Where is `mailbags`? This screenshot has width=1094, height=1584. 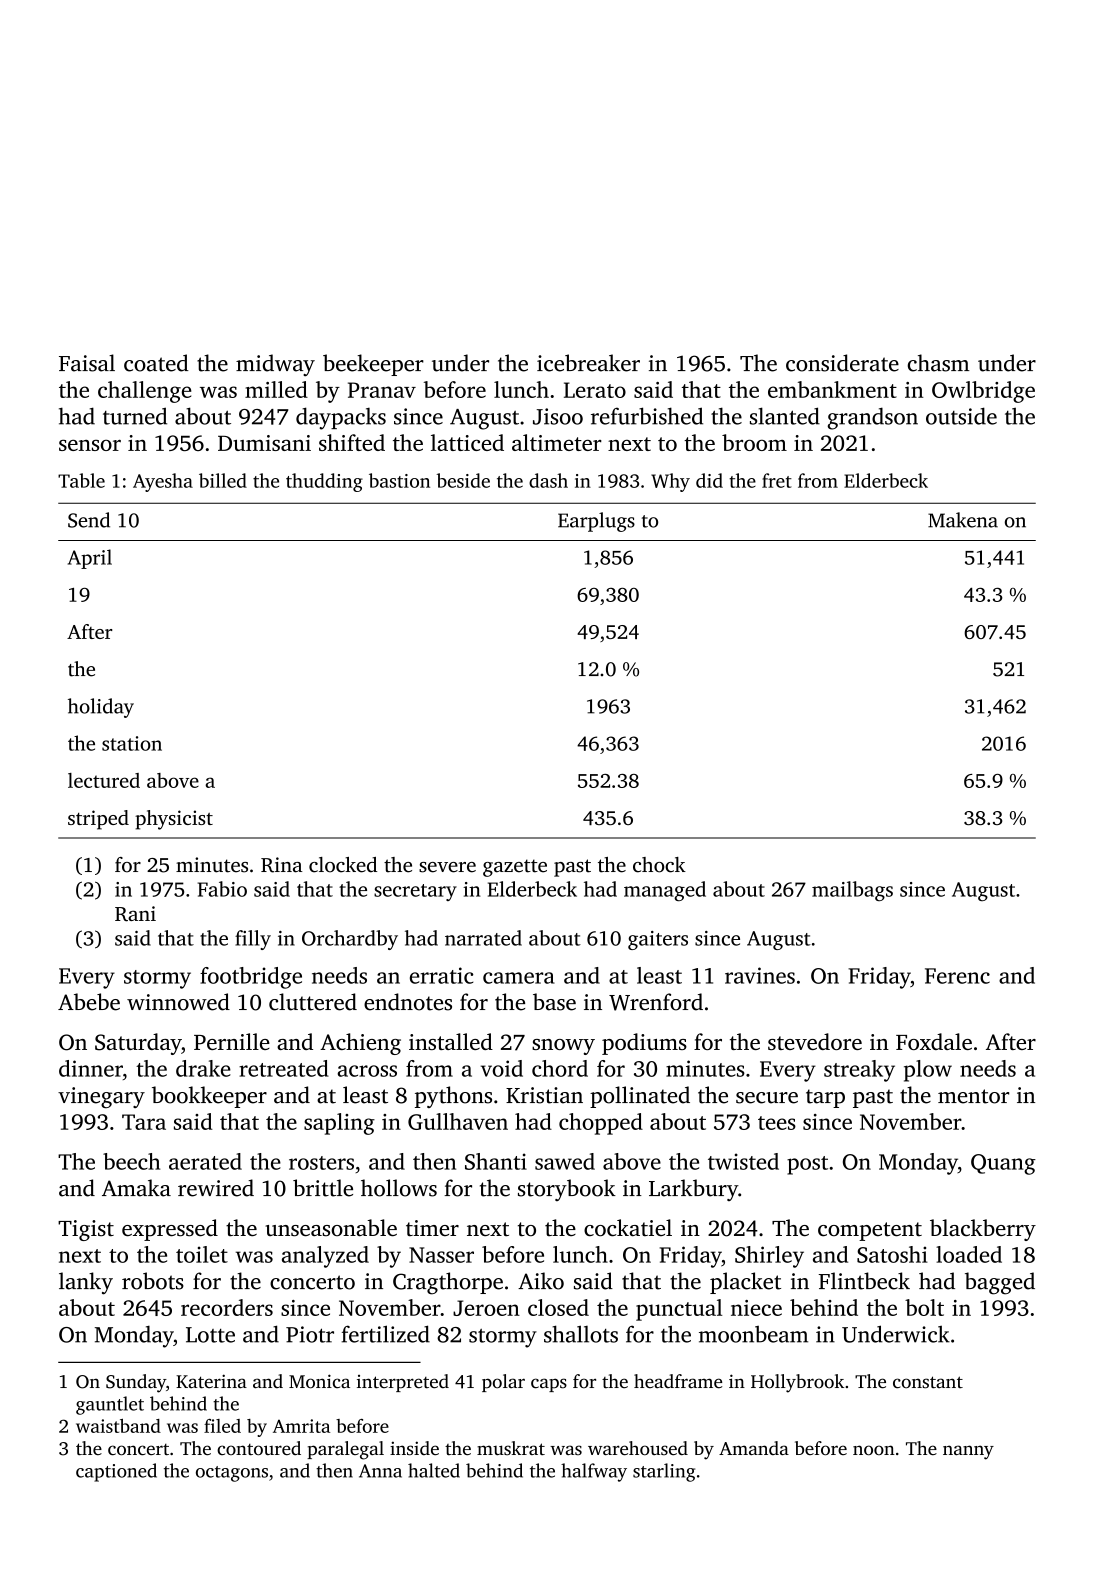
mailbags is located at coordinates (852, 891).
